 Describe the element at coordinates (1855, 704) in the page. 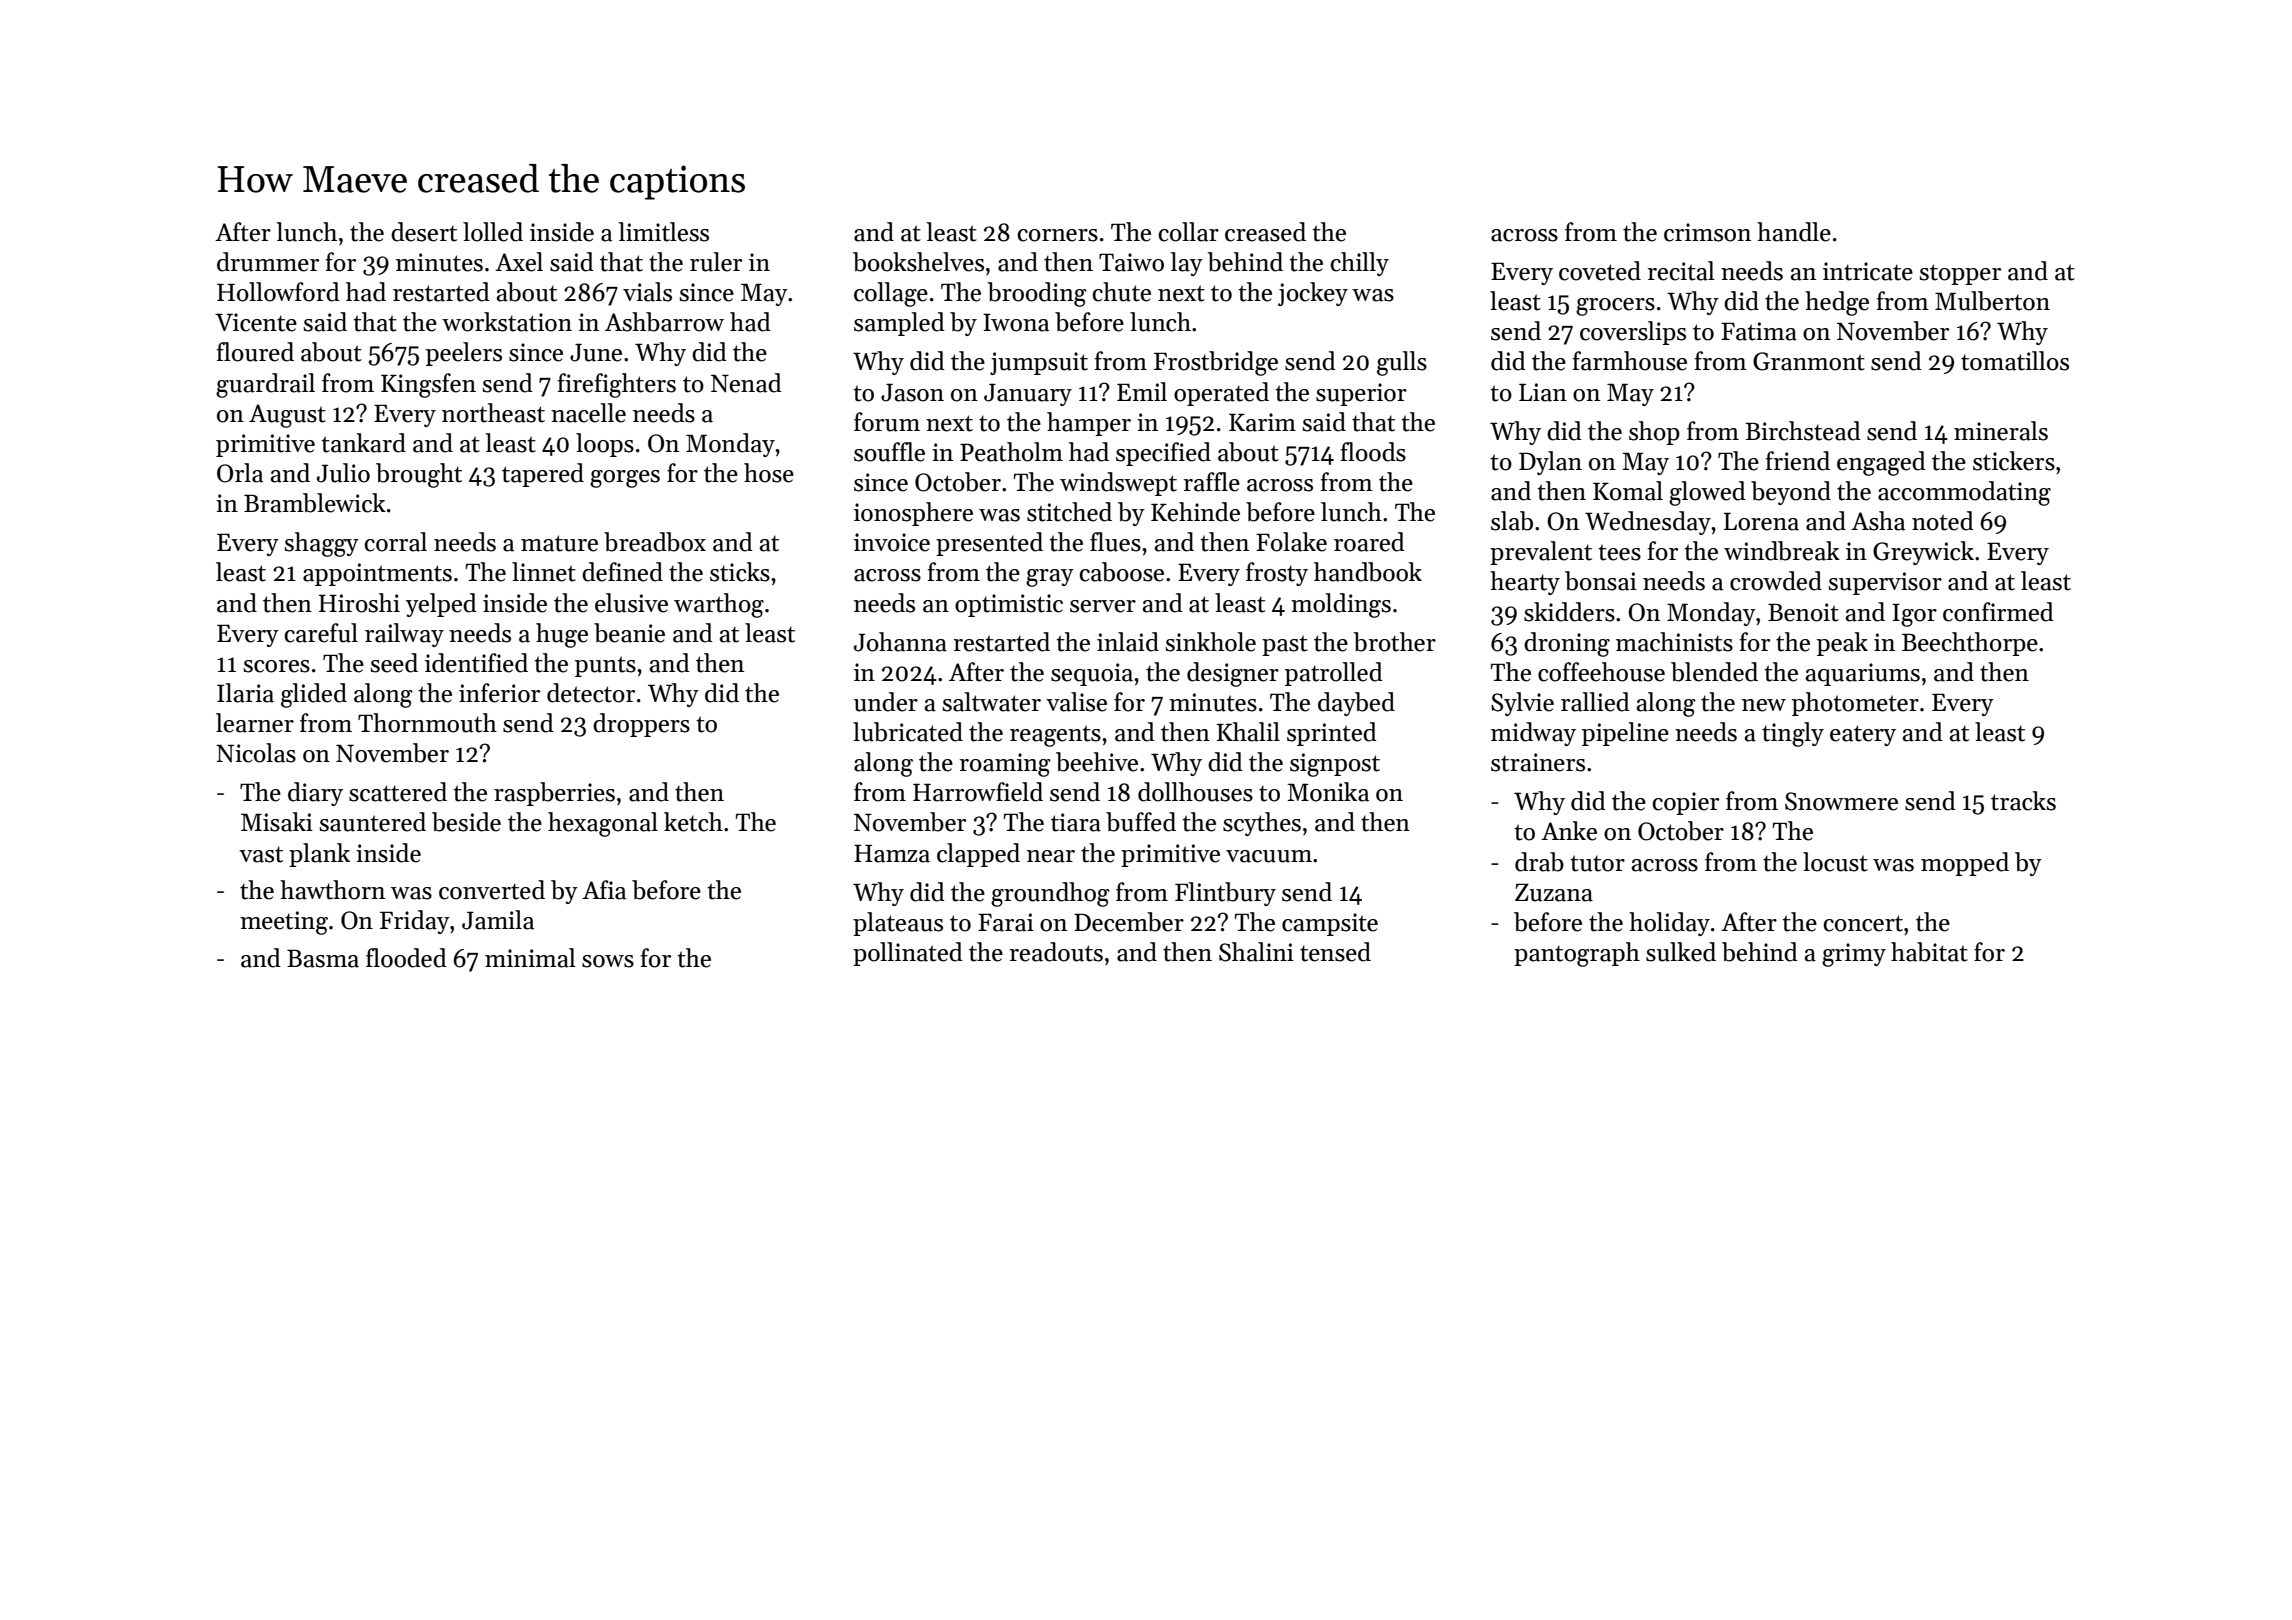

I see `photometer` at that location.
